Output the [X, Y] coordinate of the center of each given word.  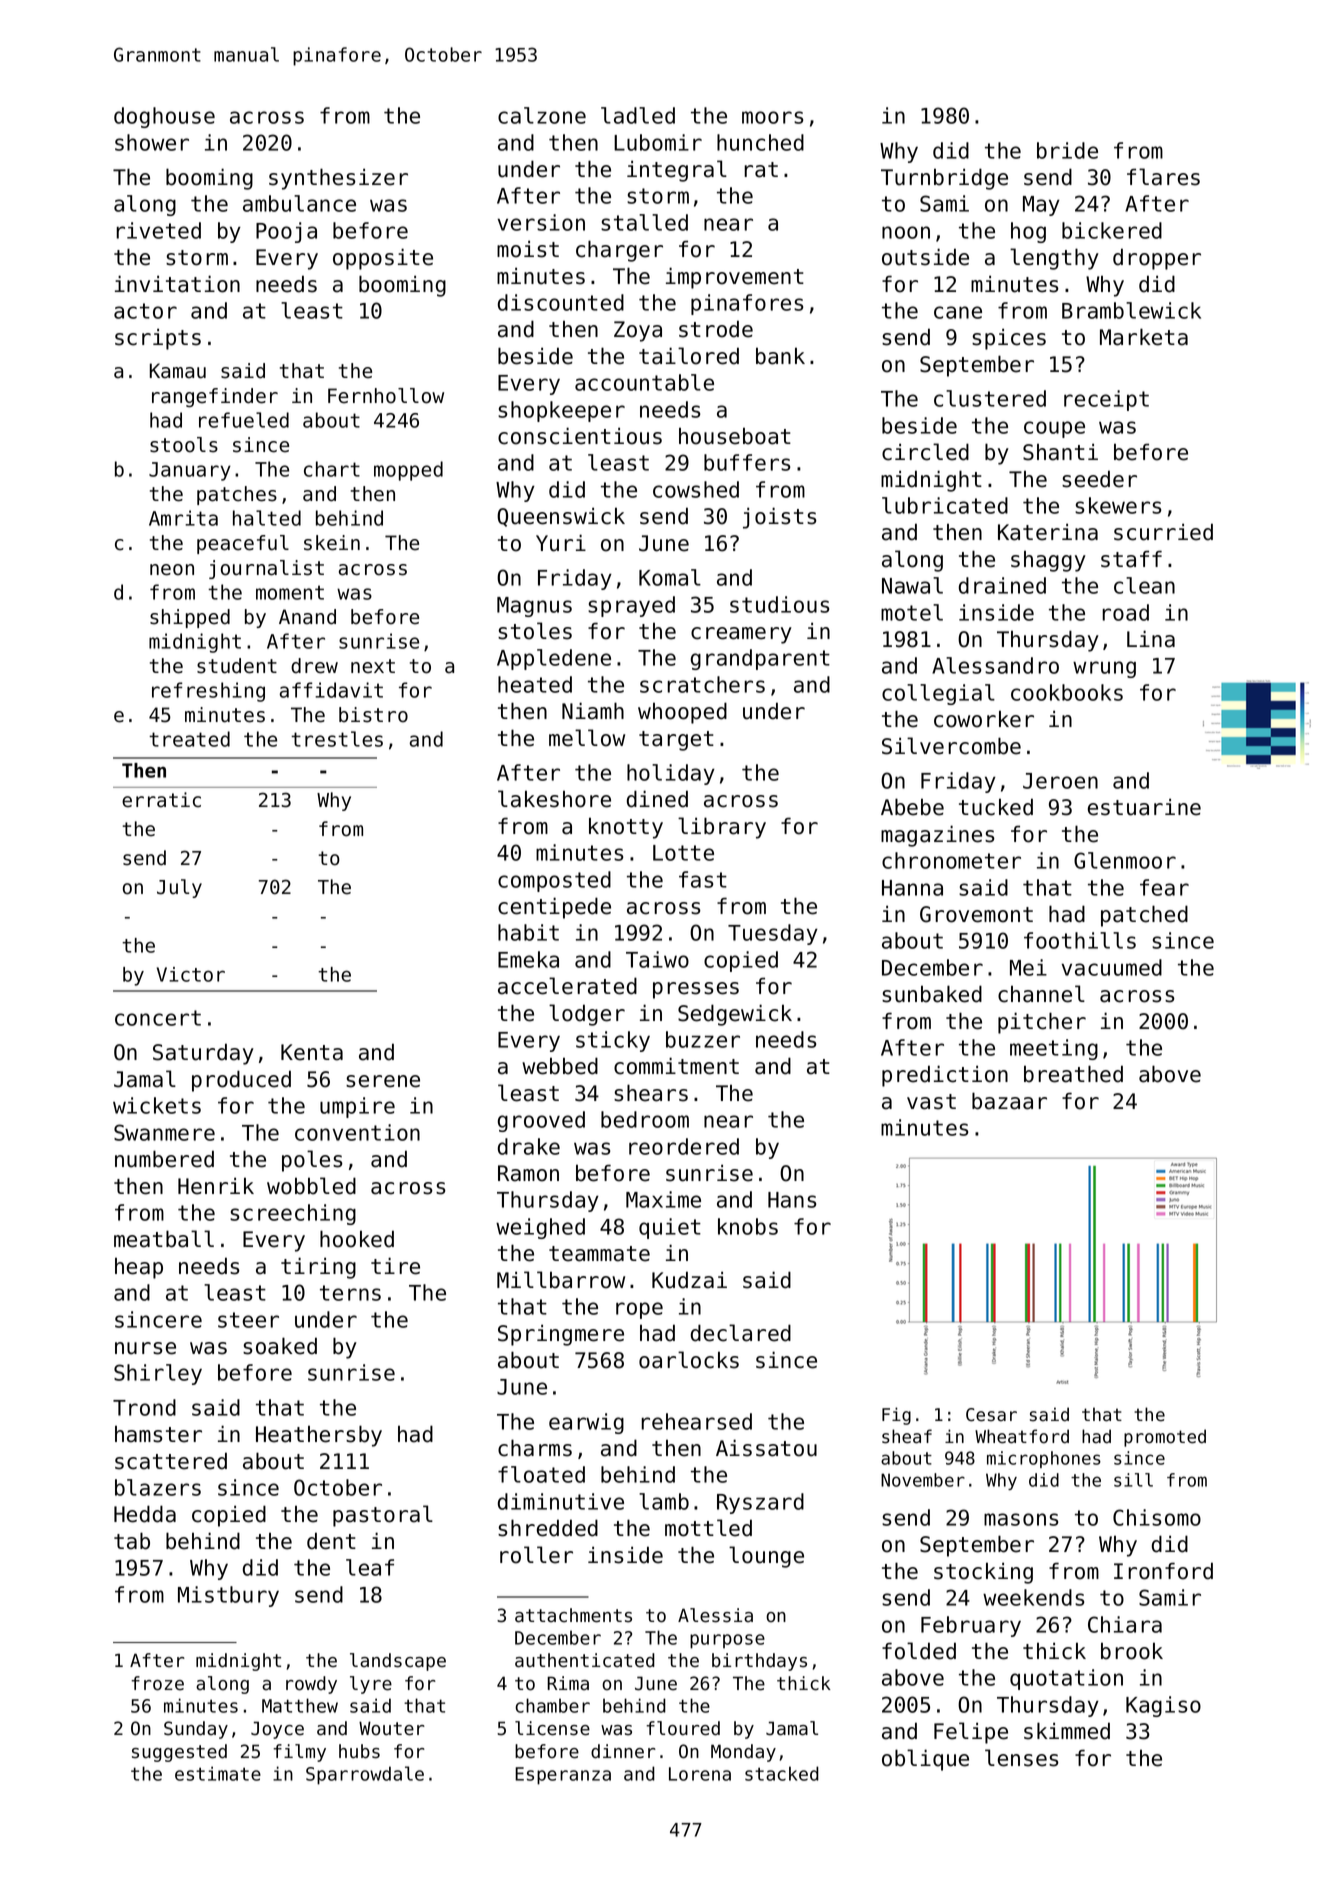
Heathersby [319, 1436]
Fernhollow [386, 396]
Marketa [1144, 337]
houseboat [735, 436]
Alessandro [995, 665]
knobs [748, 1226]
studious [779, 604]
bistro [373, 715]
